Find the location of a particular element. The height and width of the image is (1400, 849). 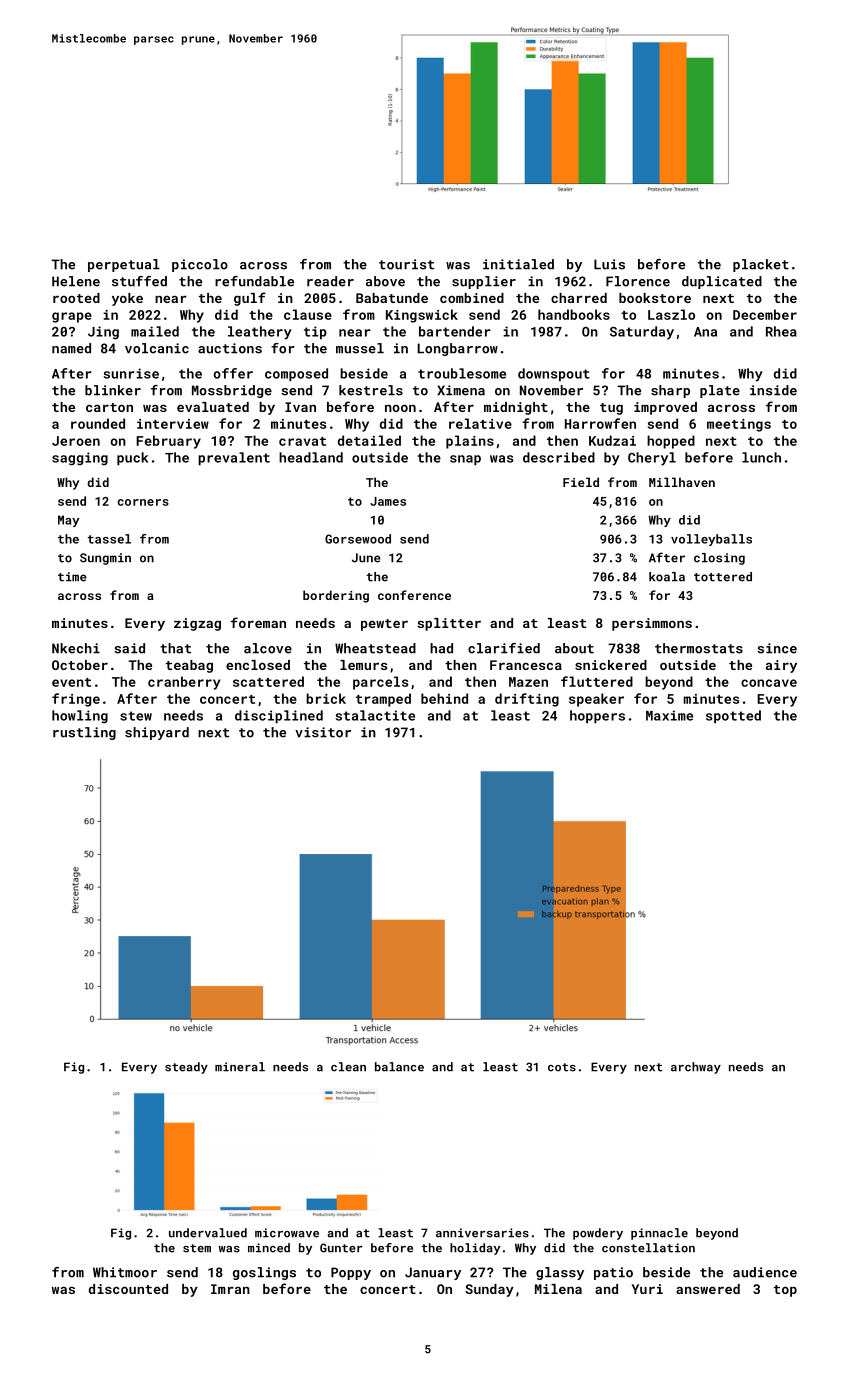

cots is located at coordinates (562, 1067).
